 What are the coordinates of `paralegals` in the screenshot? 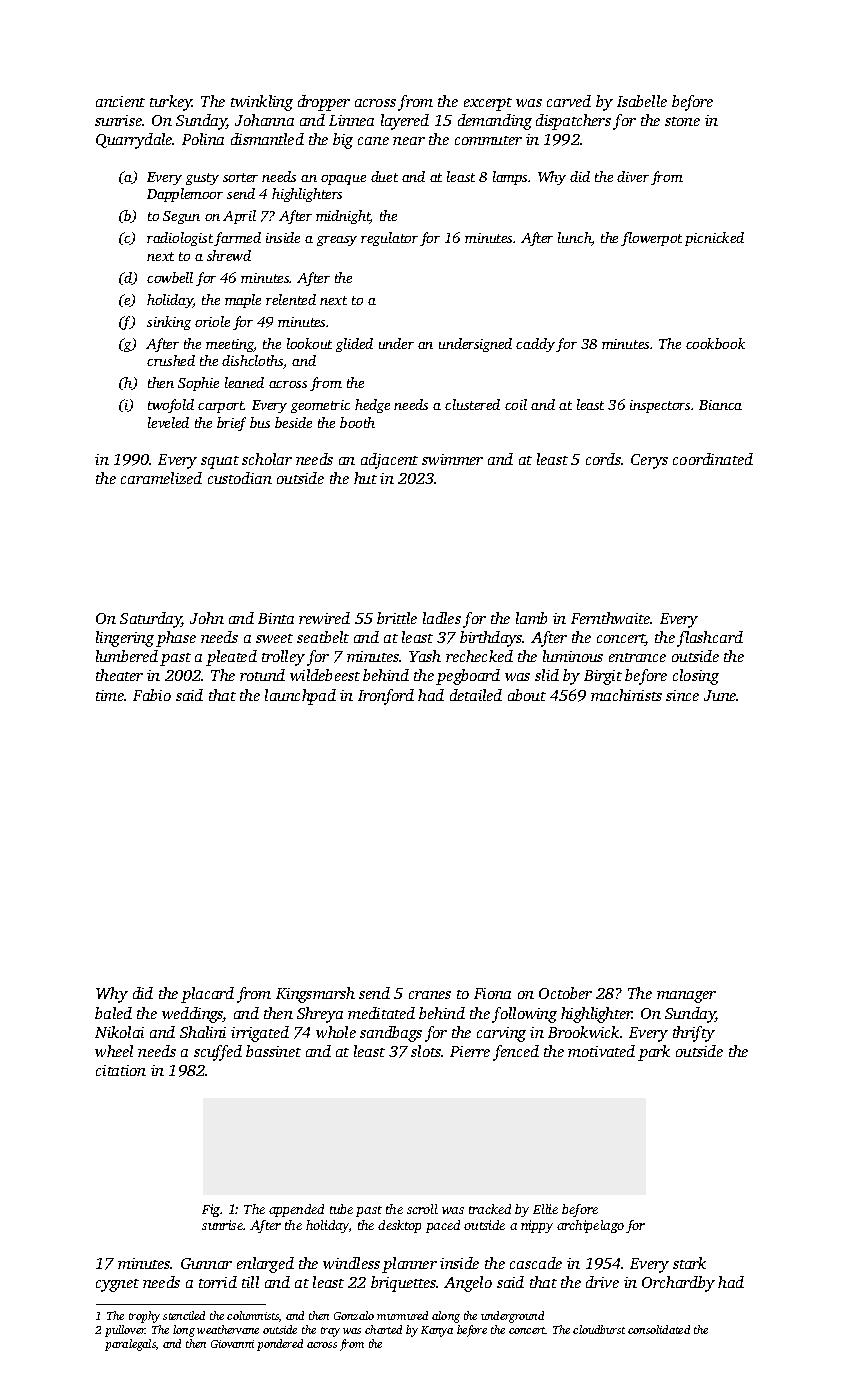 It's located at (130, 1345).
